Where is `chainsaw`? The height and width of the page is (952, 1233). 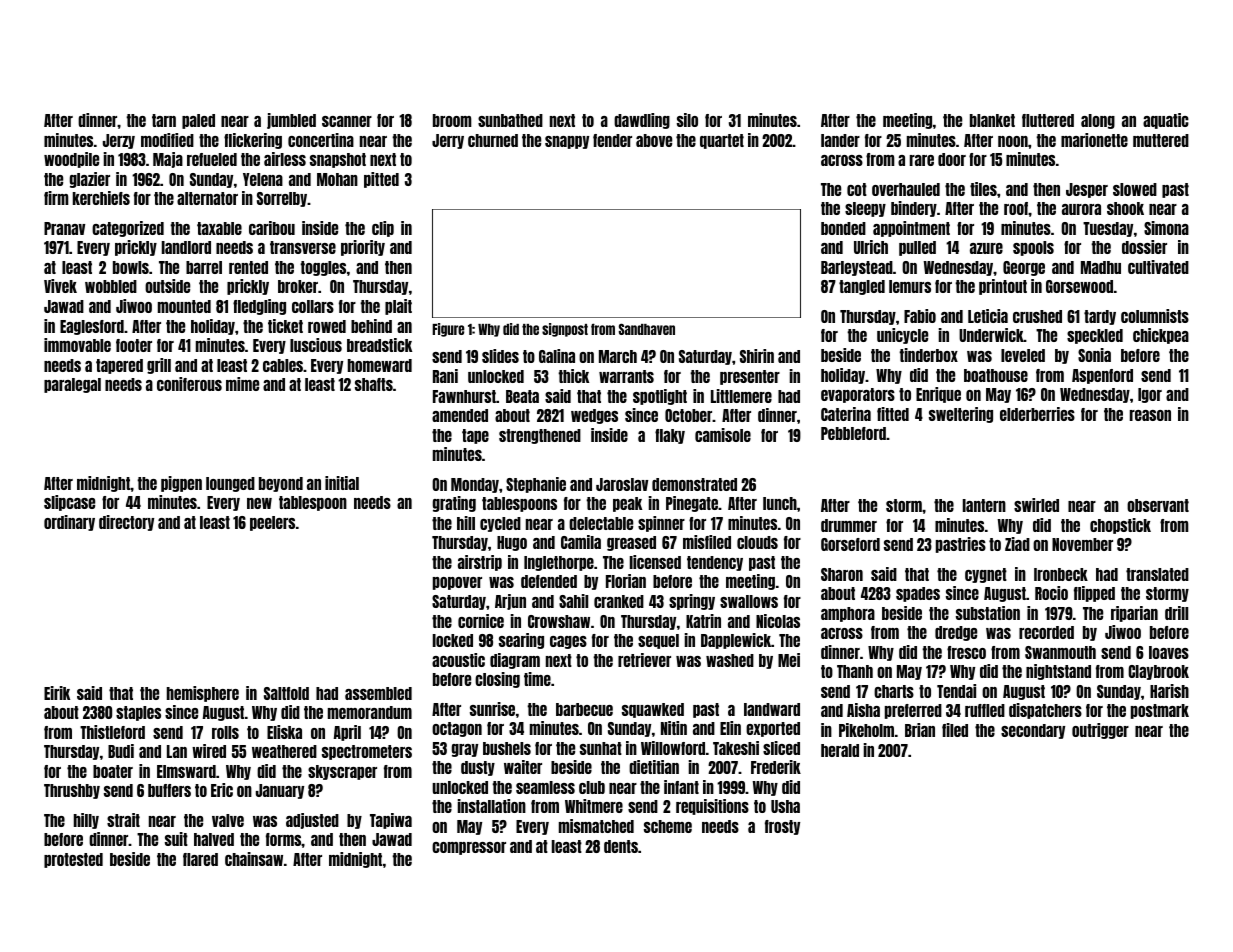
chainsaw is located at coordinates (254, 859).
